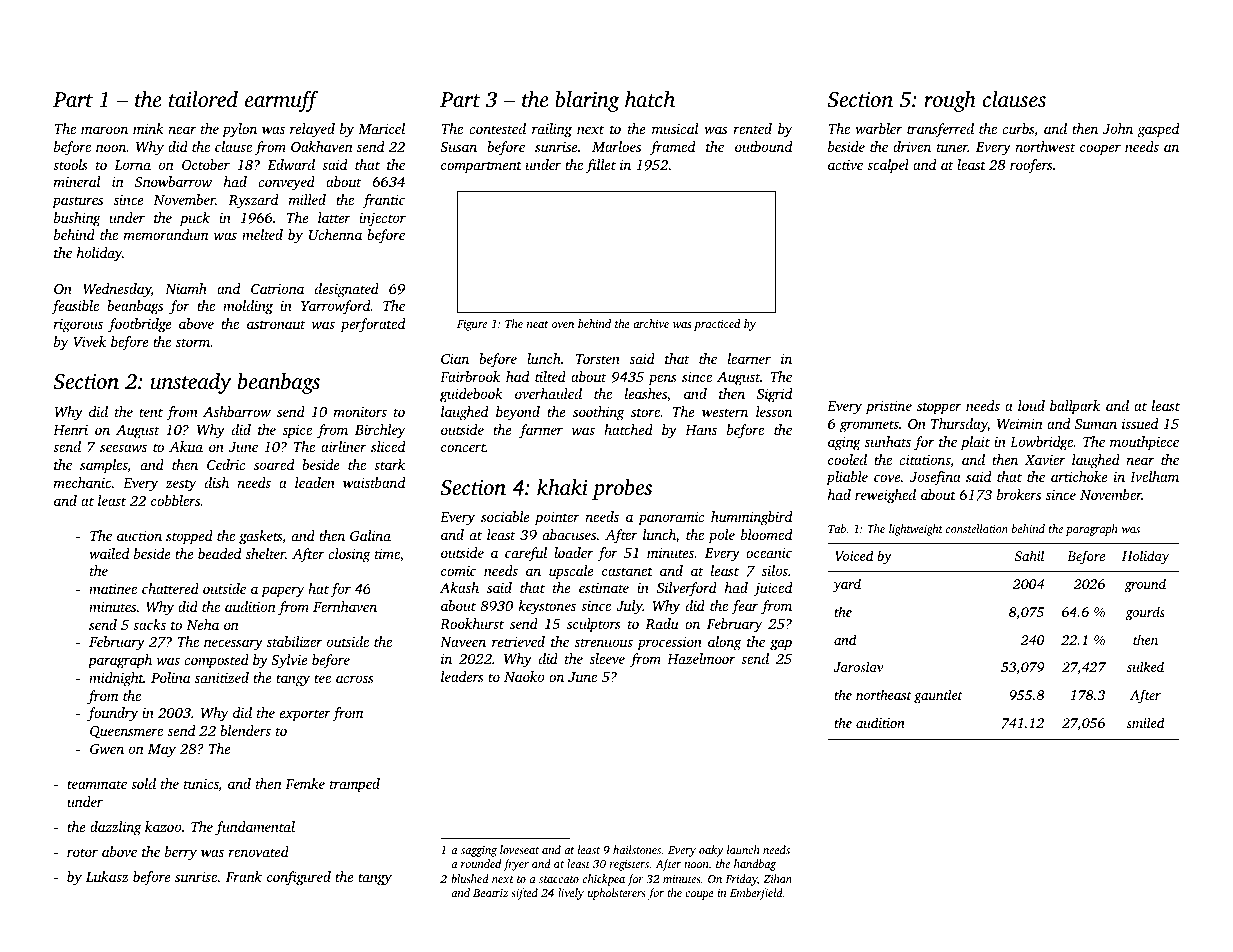  What do you see at coordinates (518, 641) in the screenshot?
I see `retrieved` at bounding box center [518, 641].
